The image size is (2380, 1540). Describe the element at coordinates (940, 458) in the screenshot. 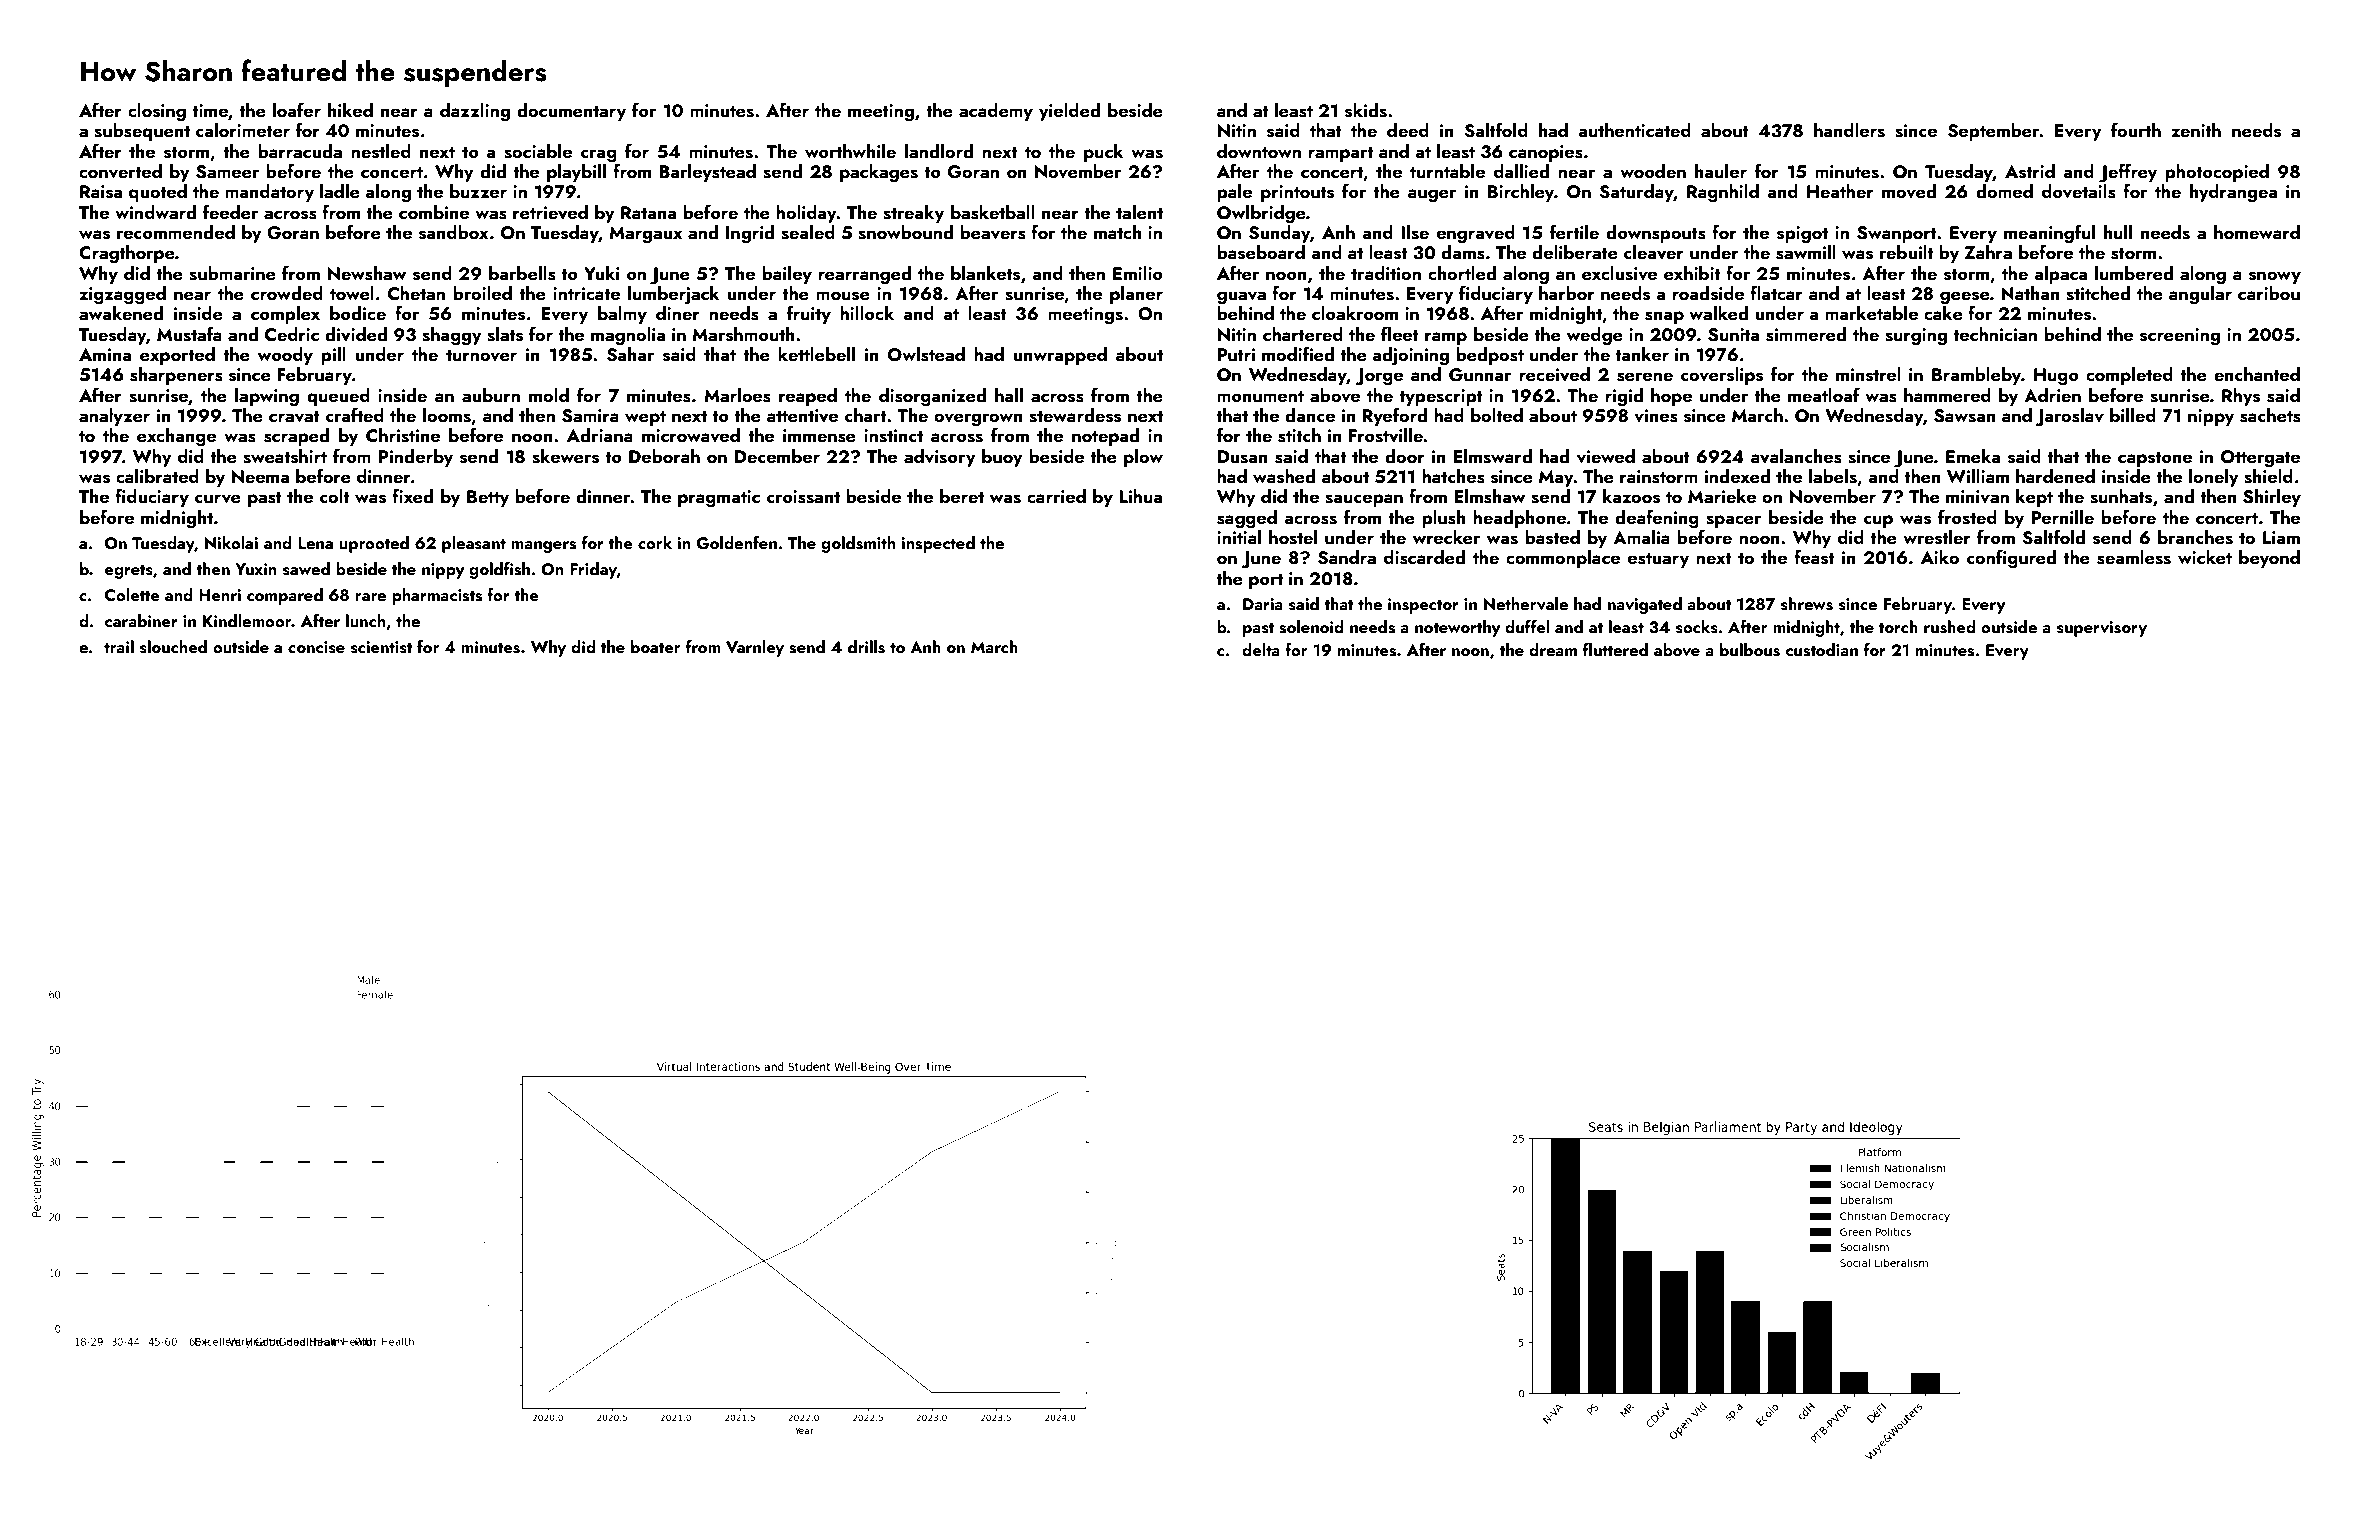

I see `advisory` at that location.
